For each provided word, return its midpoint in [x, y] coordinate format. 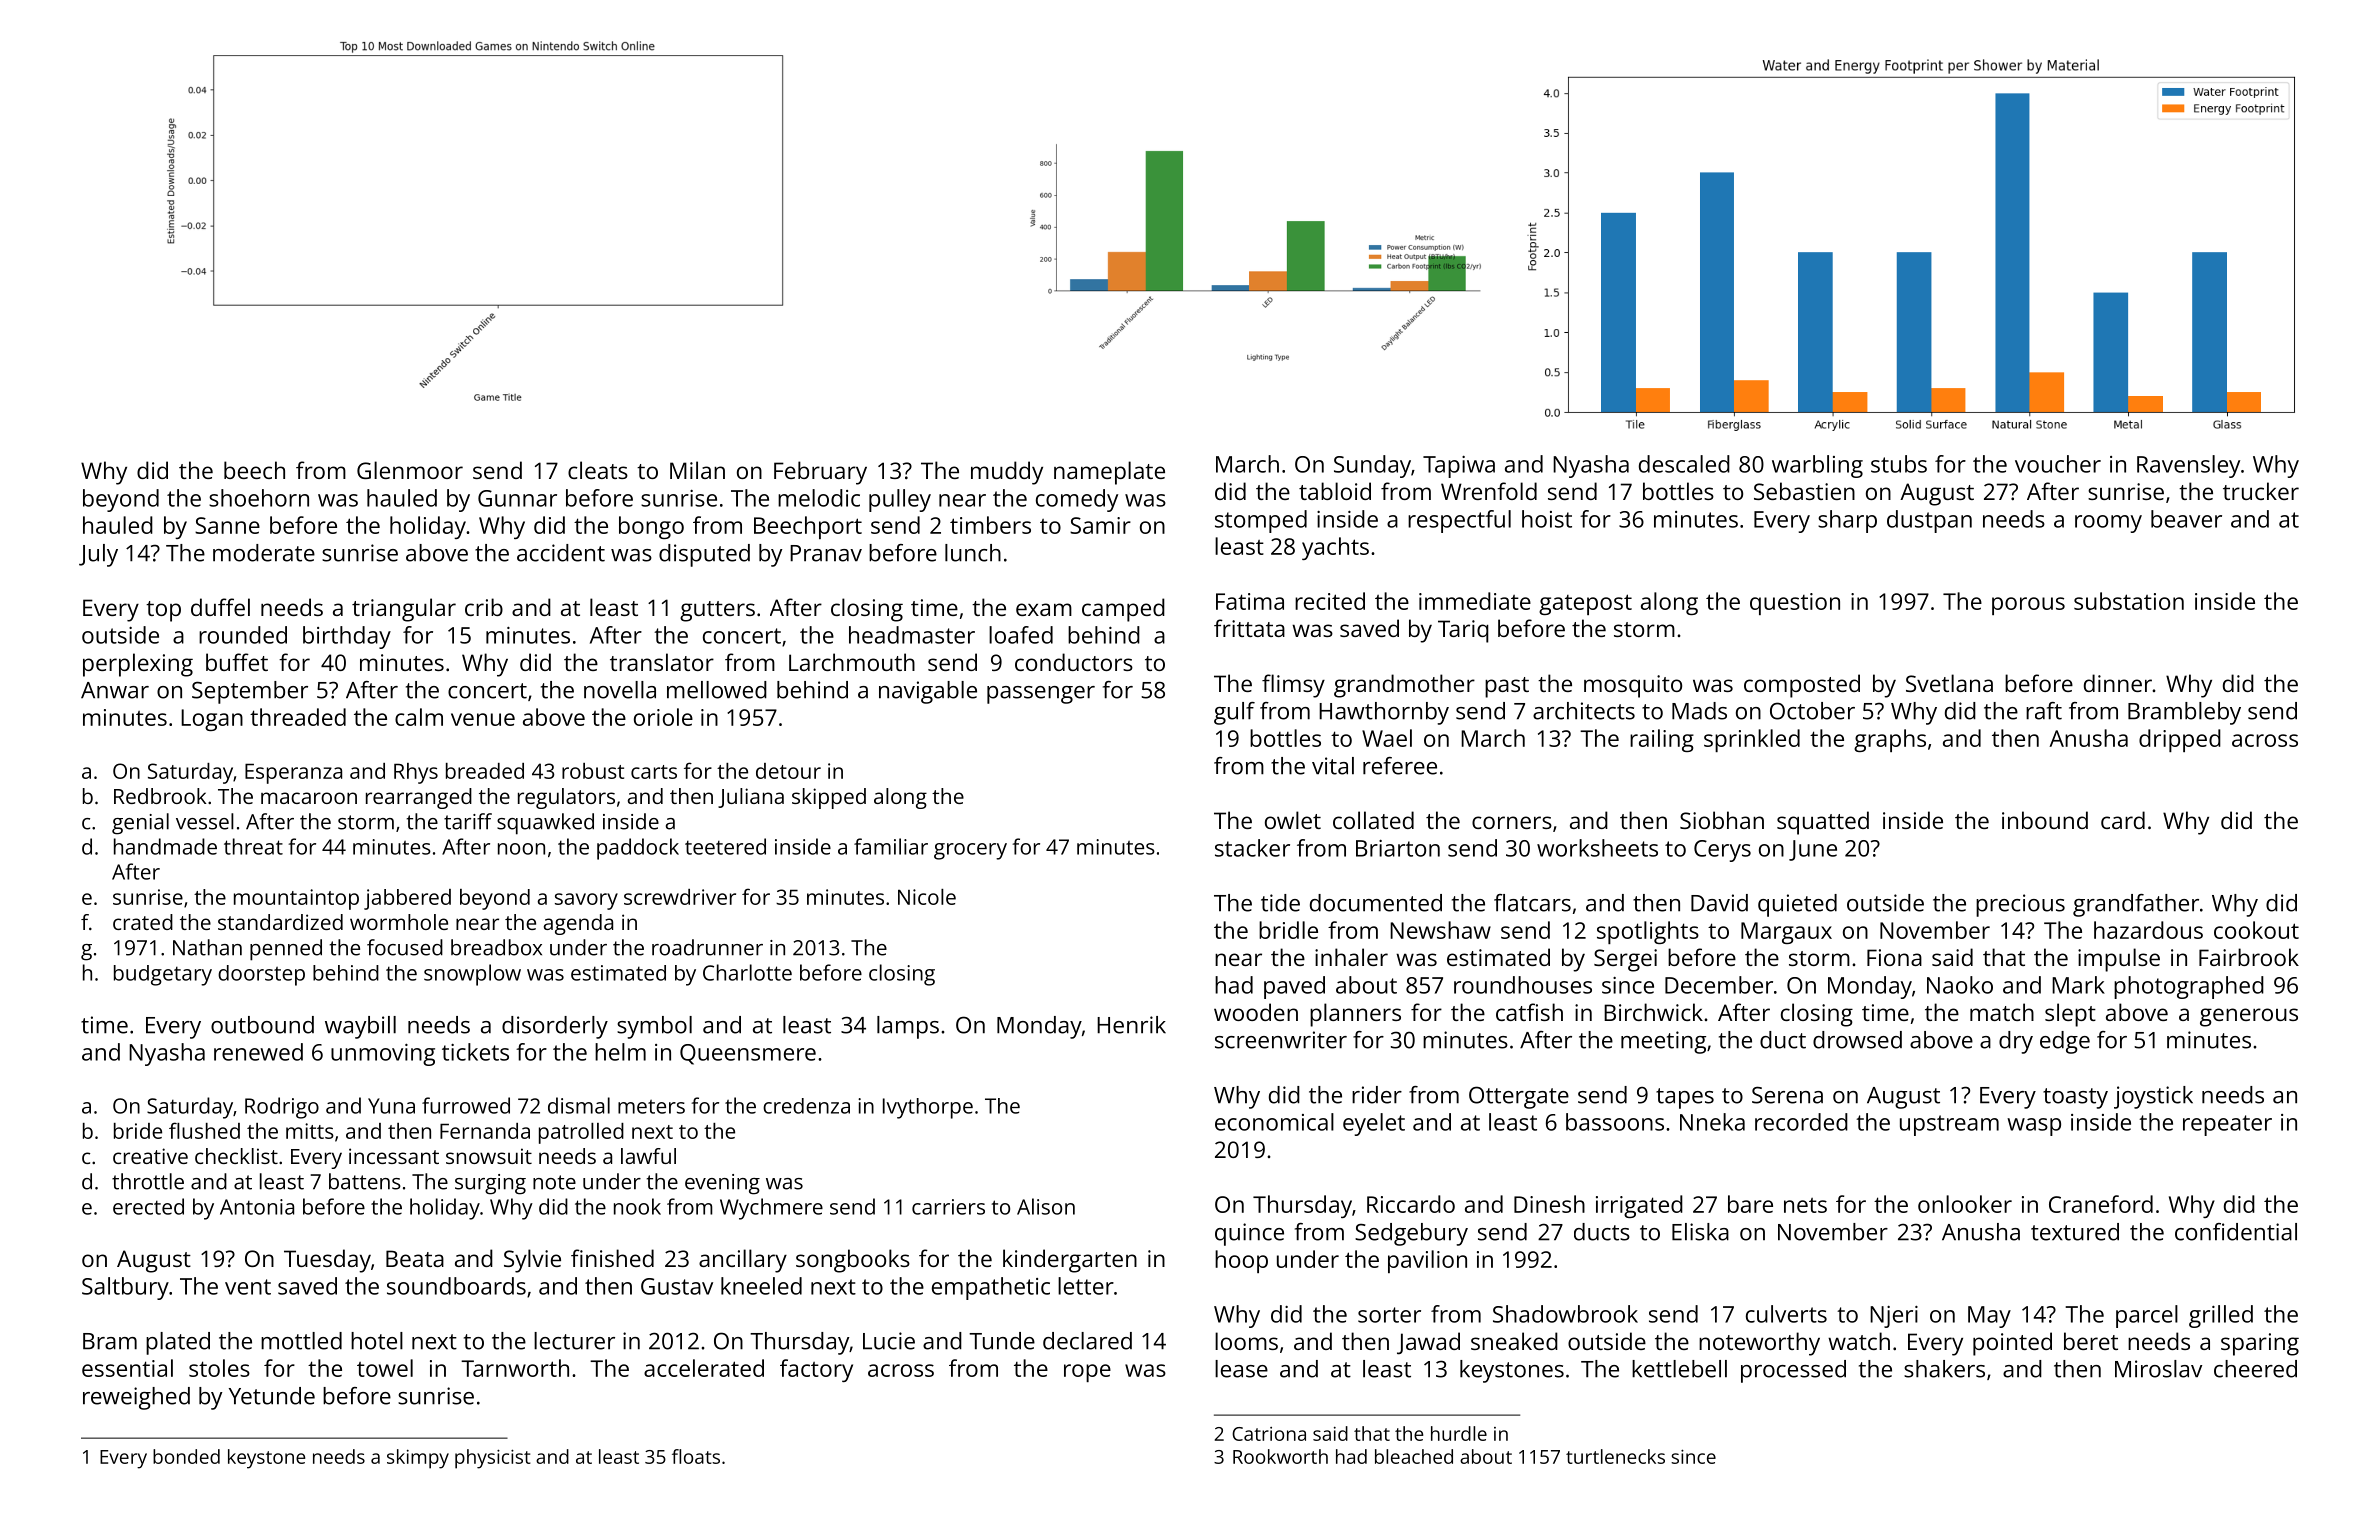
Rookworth [1280, 1456]
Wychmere [771, 1209]
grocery [970, 851]
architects [1584, 711]
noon [521, 849]
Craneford [2101, 1204]
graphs [1890, 740]
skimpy [418, 1459]
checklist [236, 1156]
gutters [717, 611]
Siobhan [1722, 820]
